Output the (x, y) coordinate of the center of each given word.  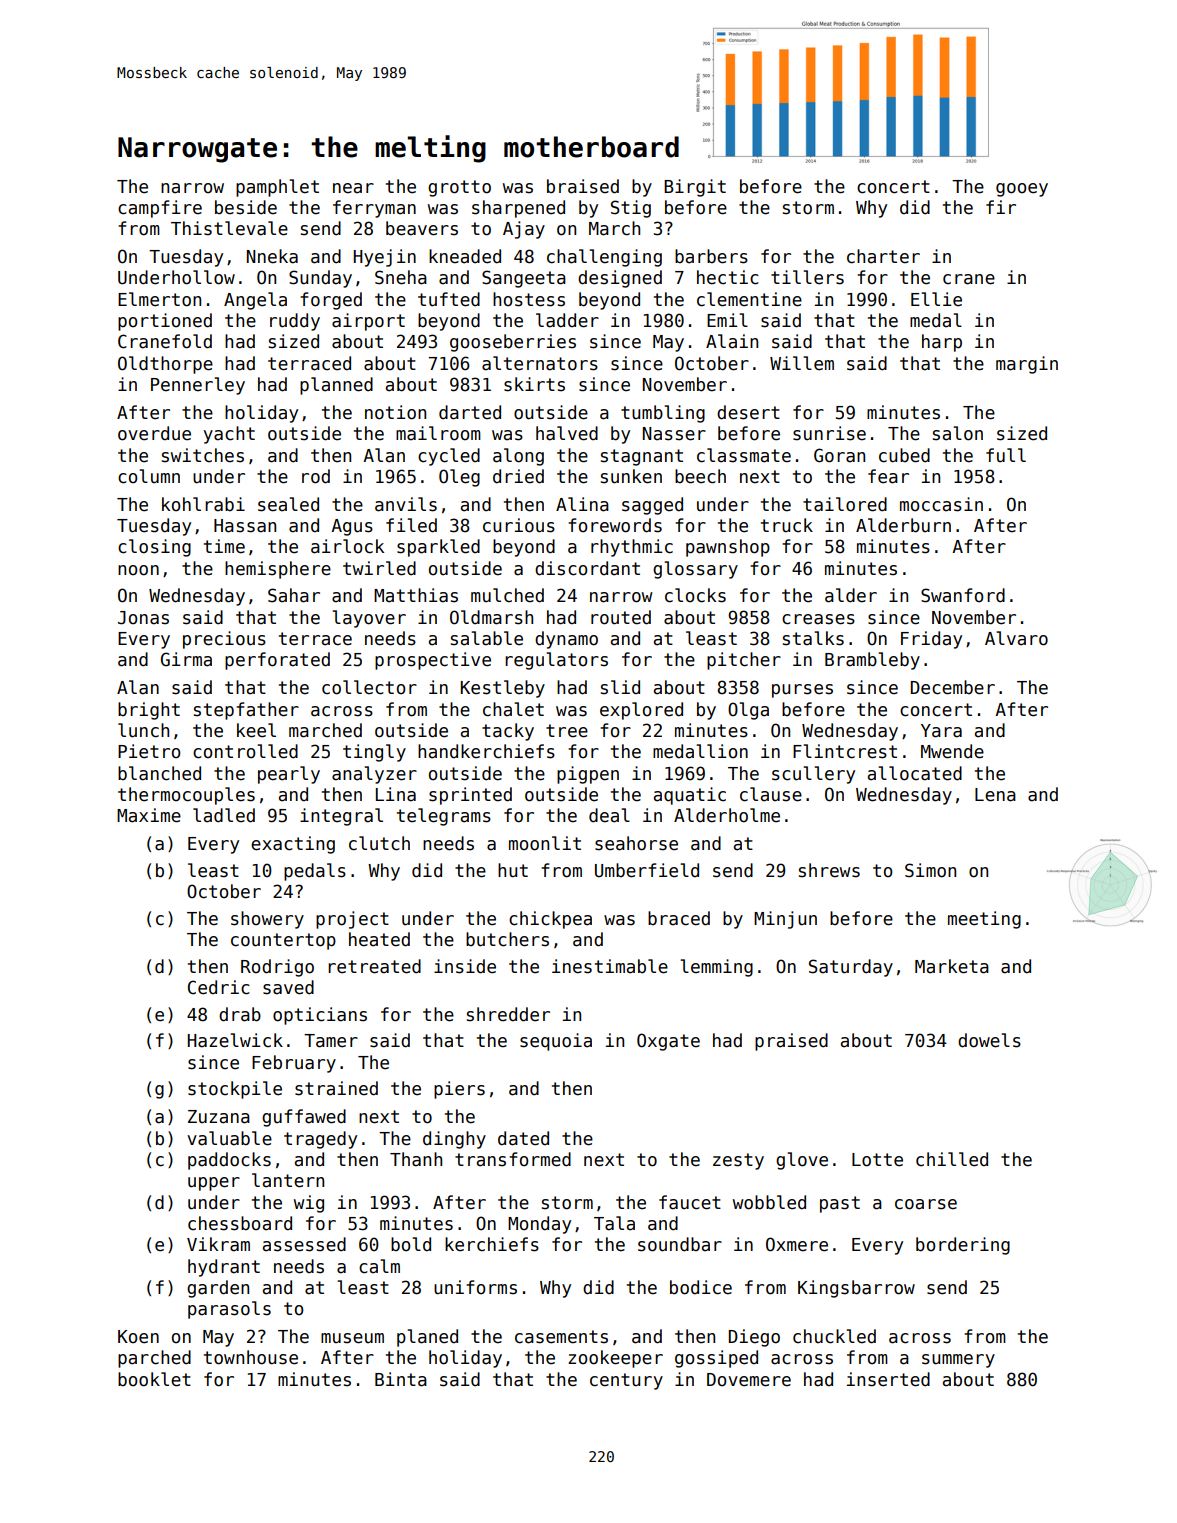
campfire (160, 209)
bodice (701, 1287)
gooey (1022, 190)
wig (309, 1204)
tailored (845, 504)
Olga (748, 711)
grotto (459, 188)
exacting (293, 845)
